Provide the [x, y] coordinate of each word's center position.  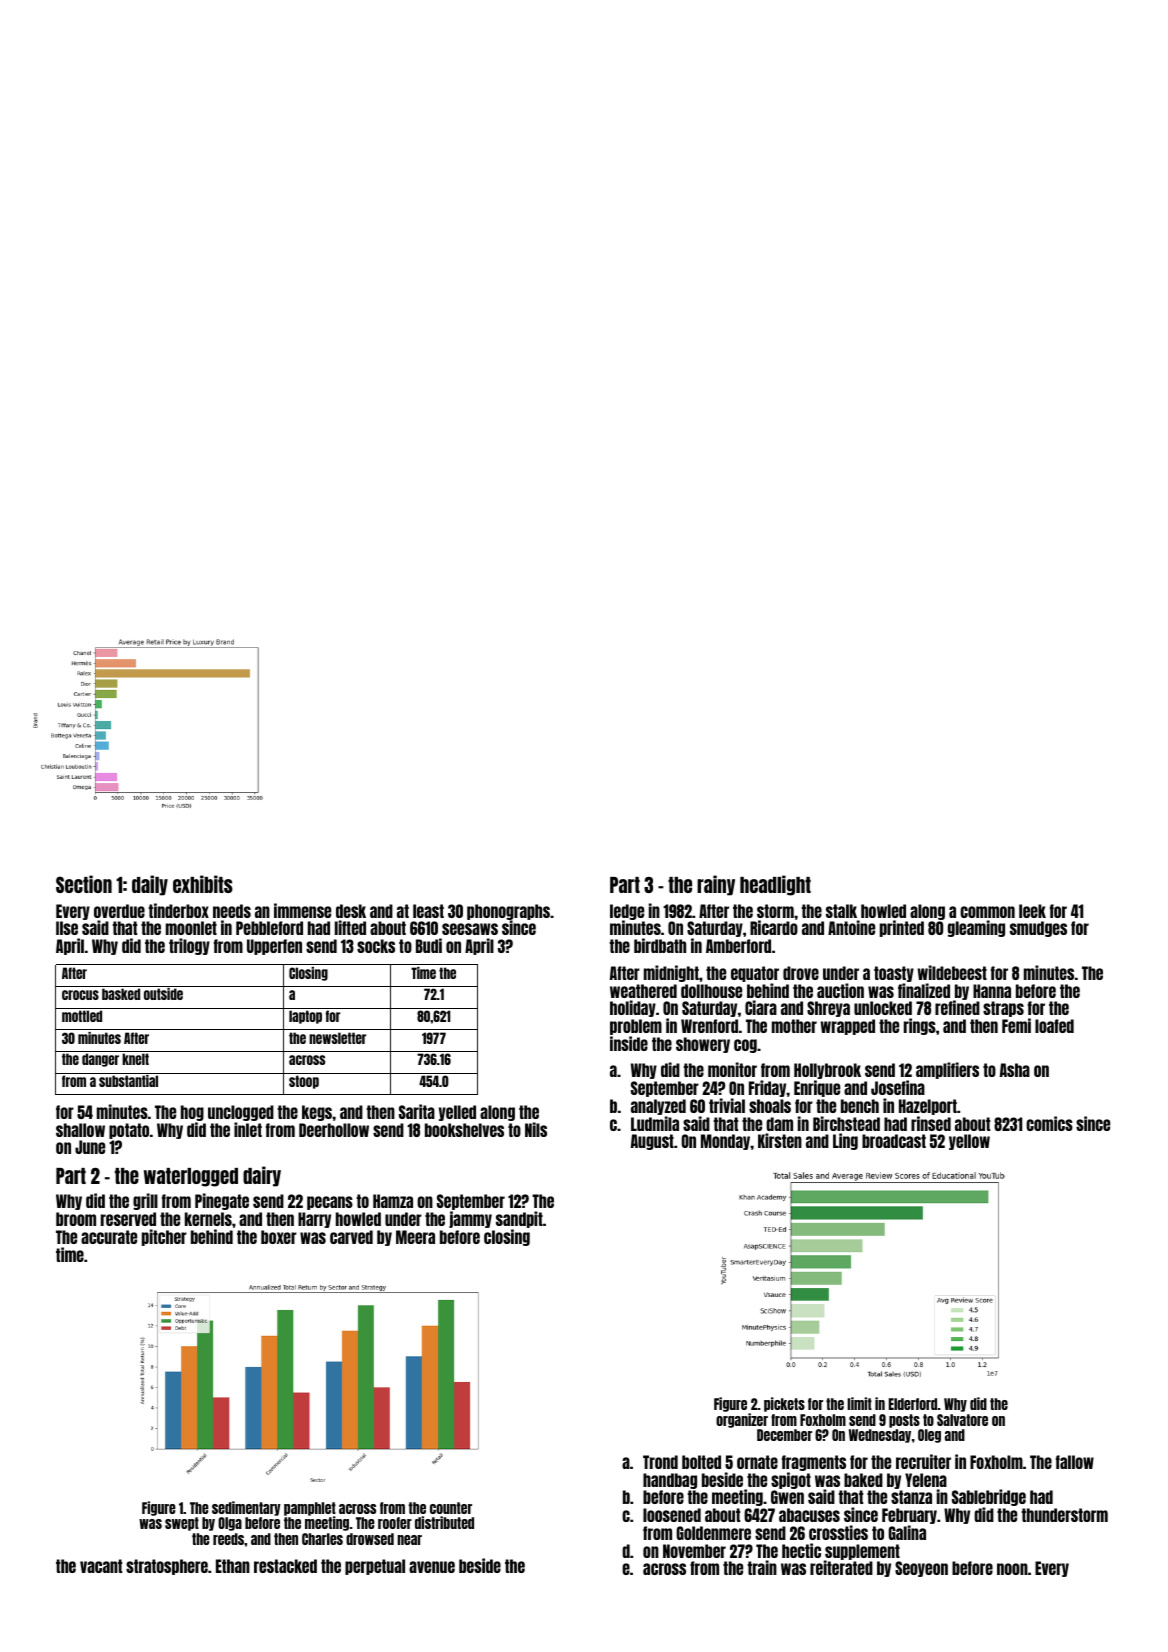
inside [629, 1043]
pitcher [164, 1237]
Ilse [67, 928]
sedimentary [246, 1508]
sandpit [519, 1219]
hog [192, 1113]
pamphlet [310, 1509]
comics [1049, 1123]
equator [755, 974]
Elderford [913, 1404]
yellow [969, 1142]
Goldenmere [713, 1533]
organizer [742, 1420]
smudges [1038, 929]
